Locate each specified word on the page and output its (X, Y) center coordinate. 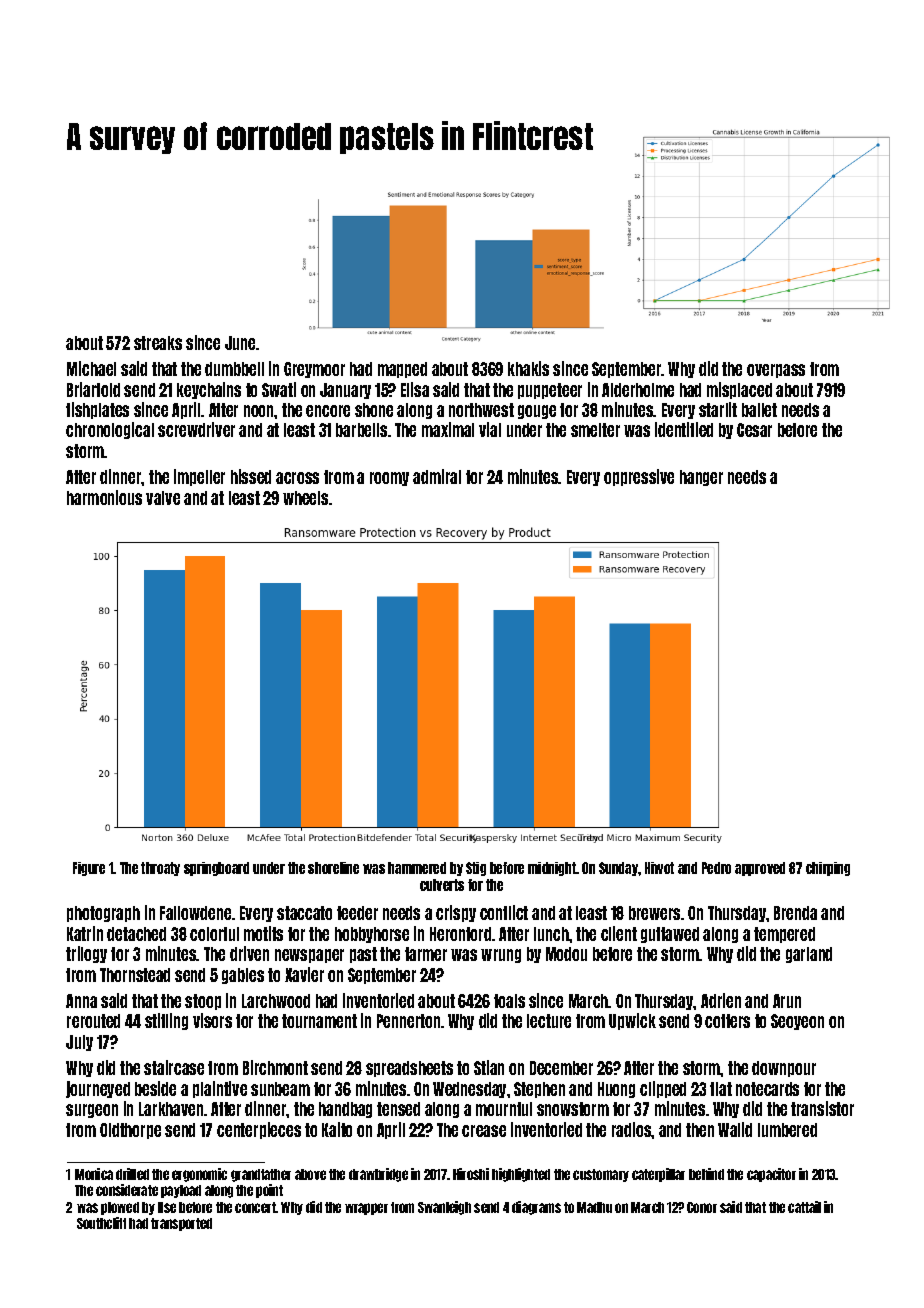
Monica (94, 1174)
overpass (776, 371)
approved (760, 869)
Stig (476, 869)
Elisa (415, 389)
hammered (417, 868)
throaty (160, 869)
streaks (158, 343)
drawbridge (378, 1175)
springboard (216, 869)
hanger (701, 478)
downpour (784, 1069)
